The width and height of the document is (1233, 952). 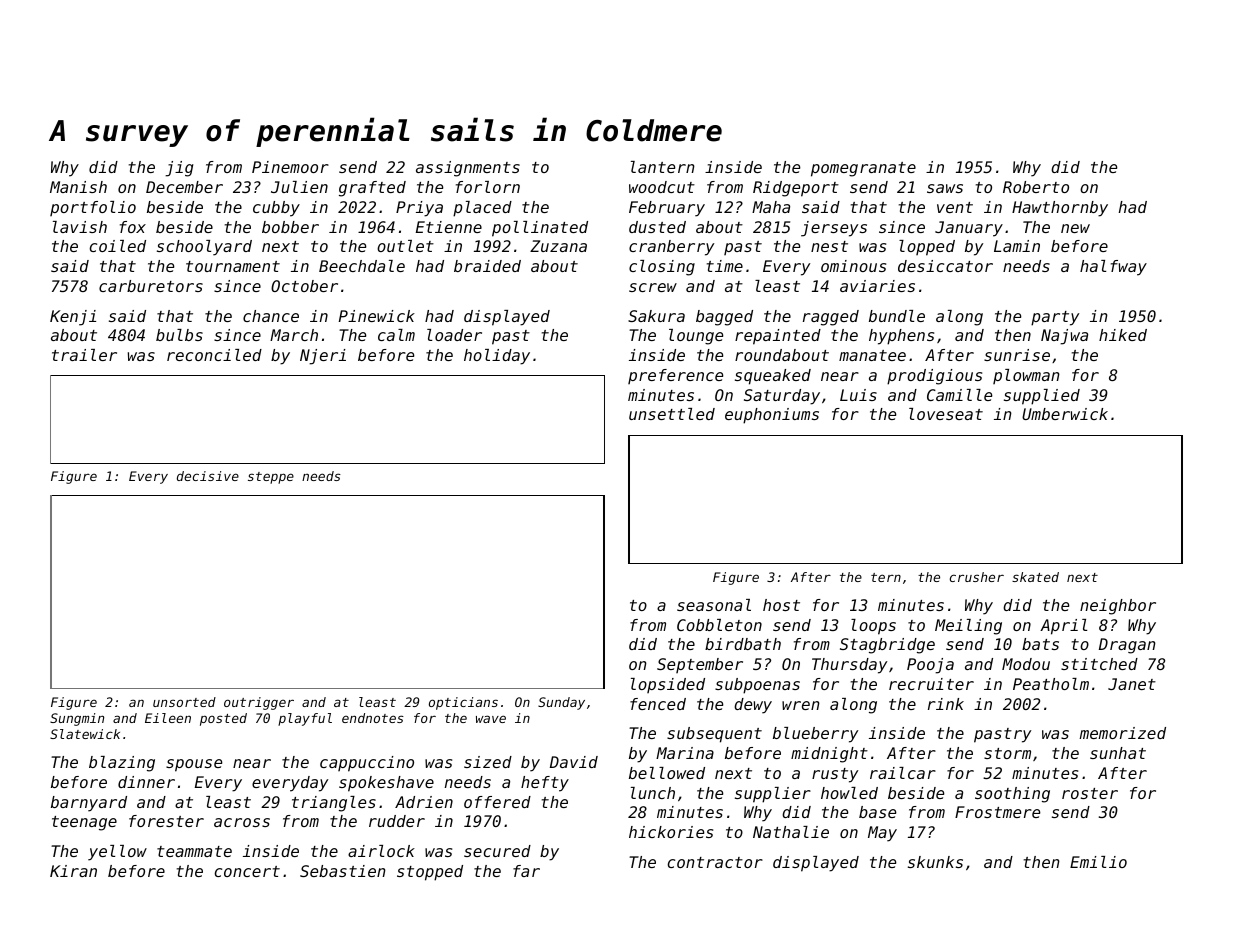 What do you see at coordinates (468, 169) in the document?
I see `assignments` at bounding box center [468, 169].
